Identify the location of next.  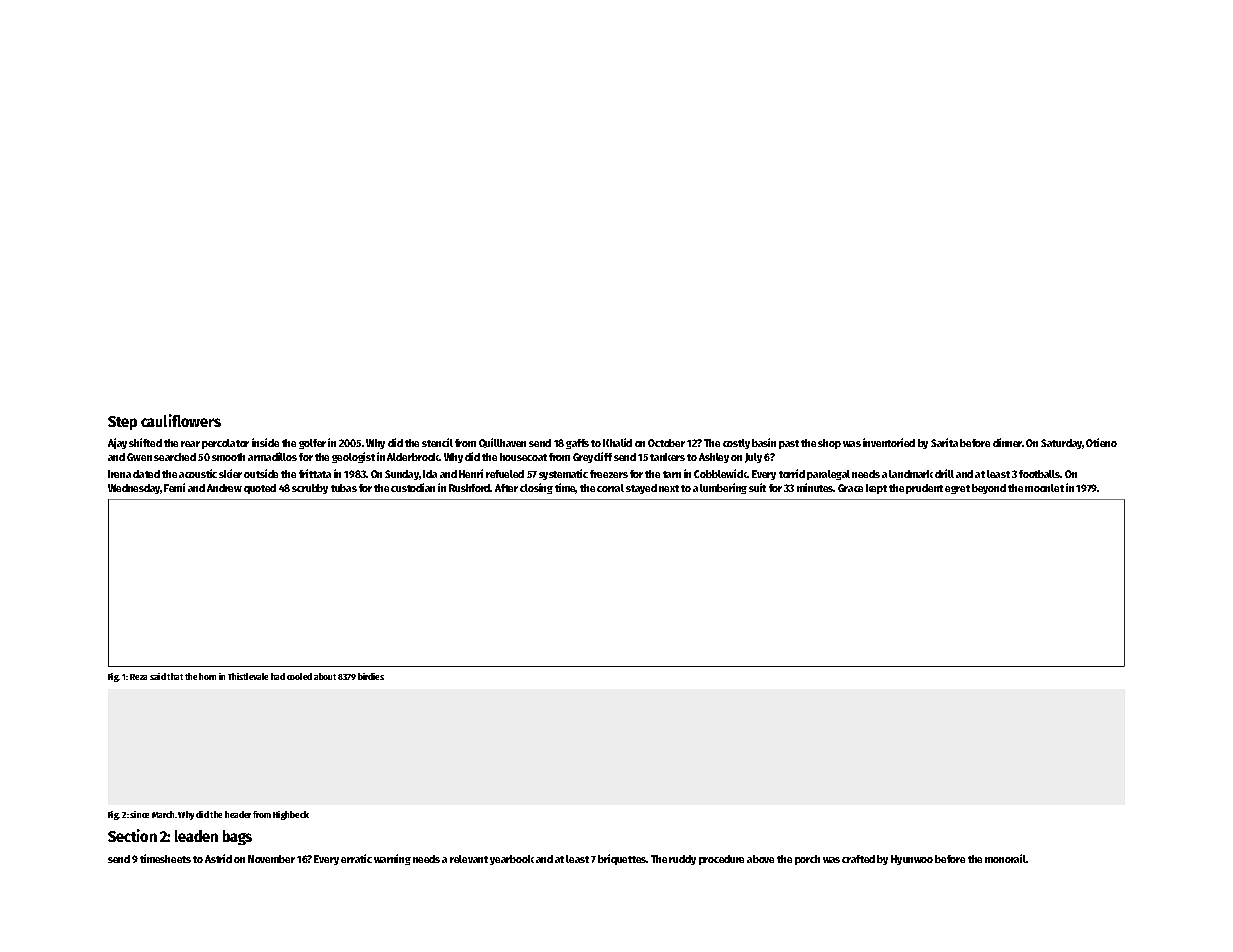
(669, 488).
